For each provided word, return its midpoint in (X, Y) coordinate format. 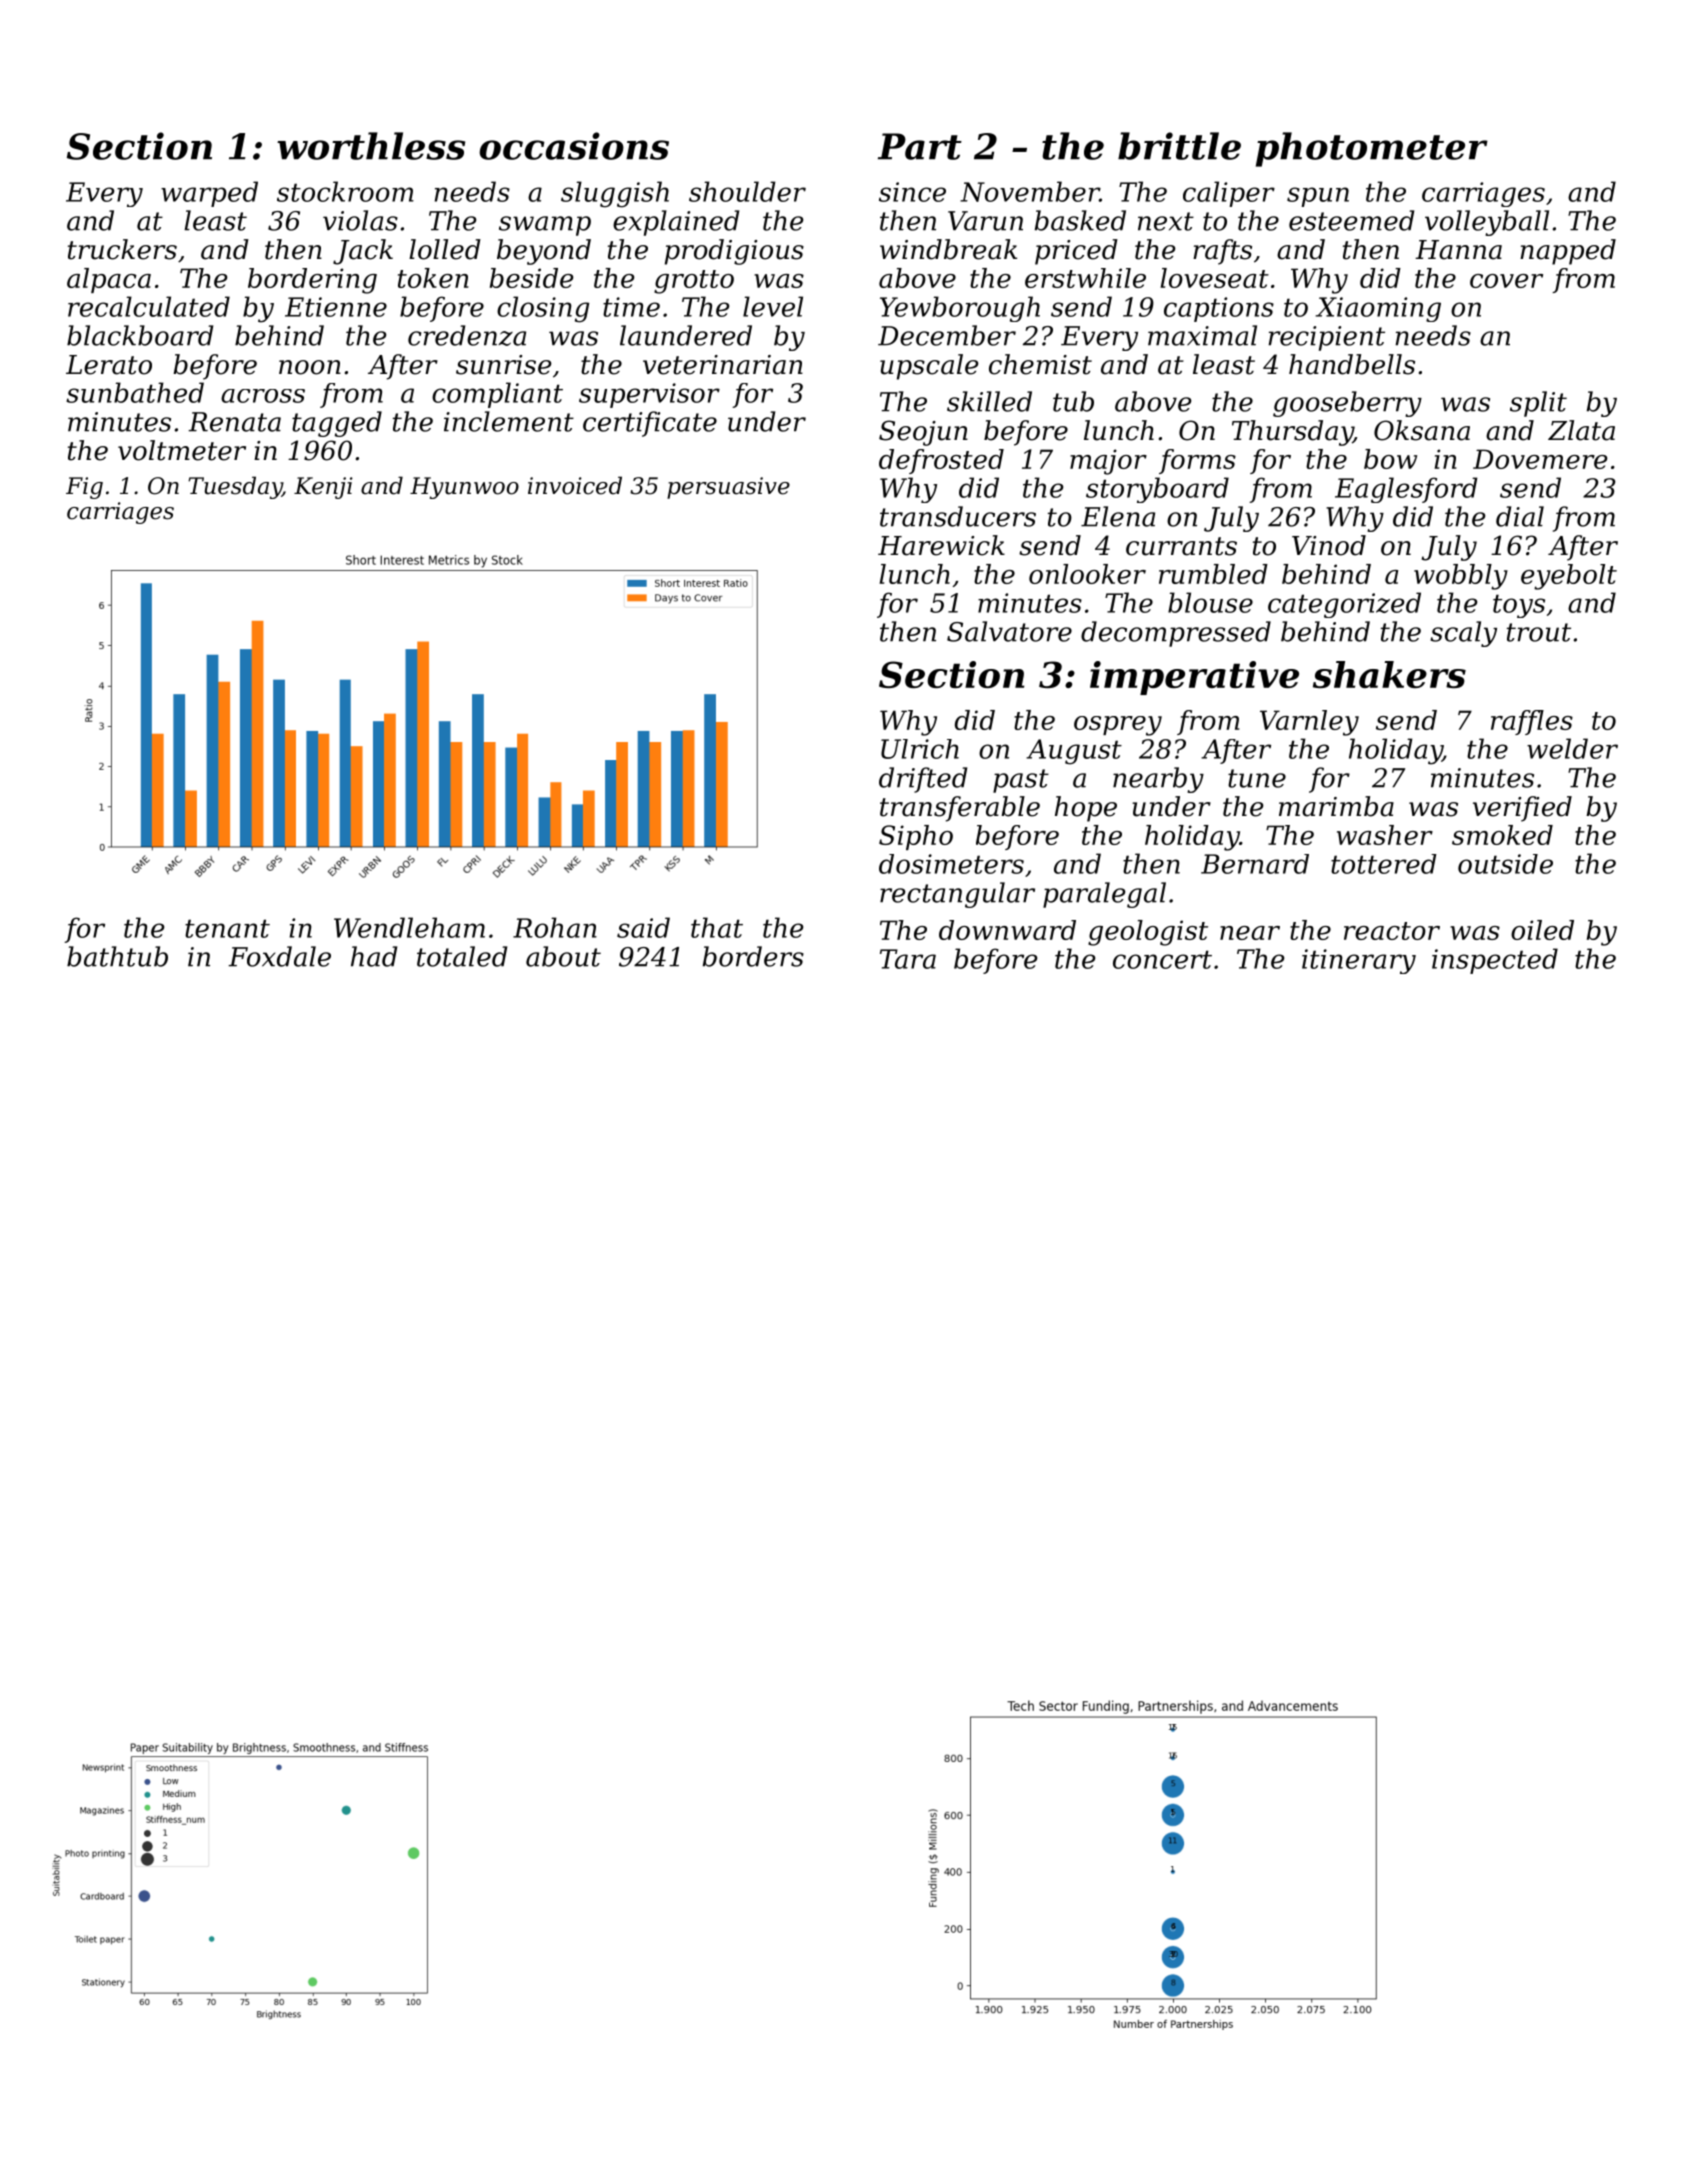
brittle (1179, 146)
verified (1522, 809)
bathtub (117, 956)
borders (753, 956)
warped (209, 194)
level (773, 306)
